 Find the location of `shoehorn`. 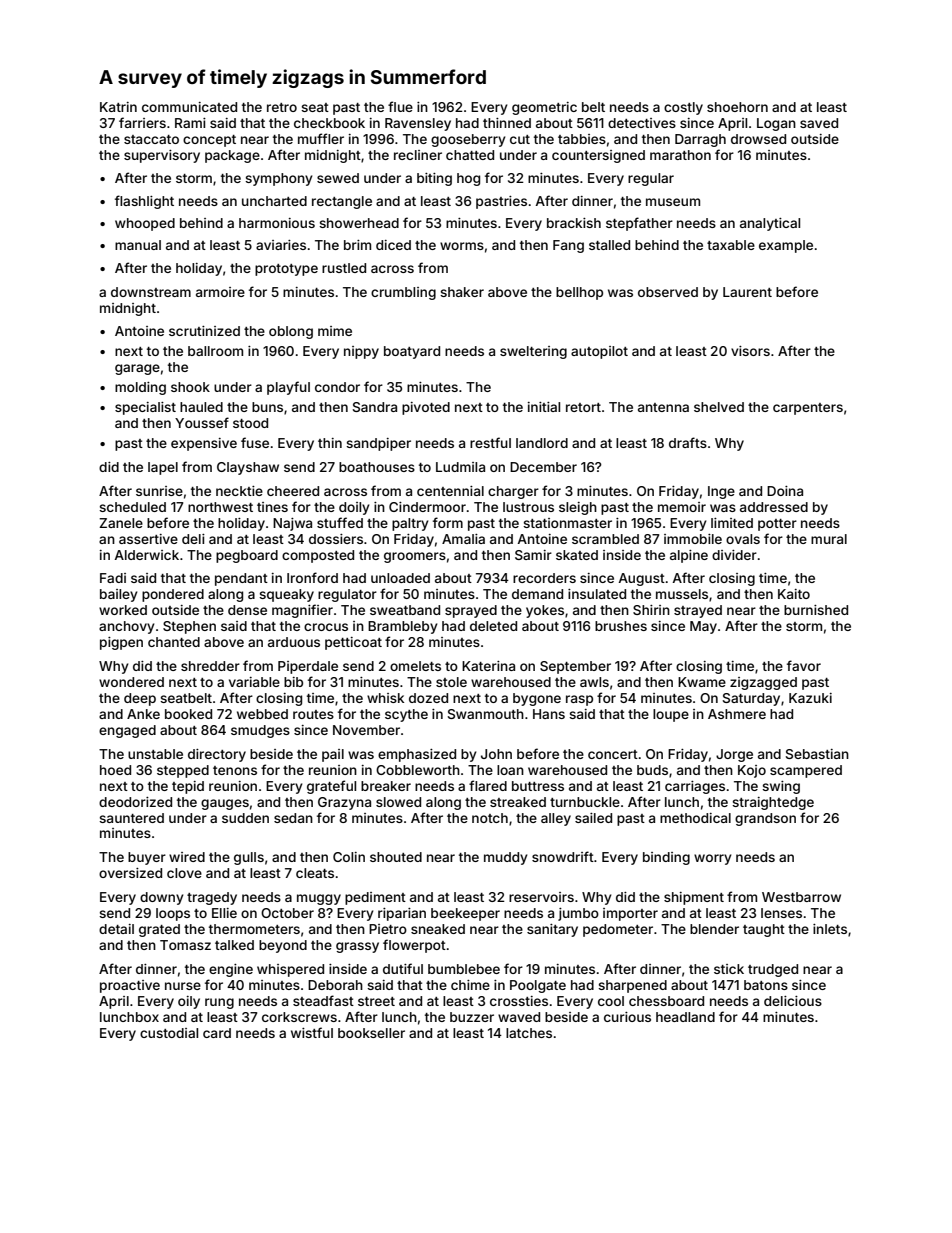

shoehorn is located at coordinates (737, 107).
